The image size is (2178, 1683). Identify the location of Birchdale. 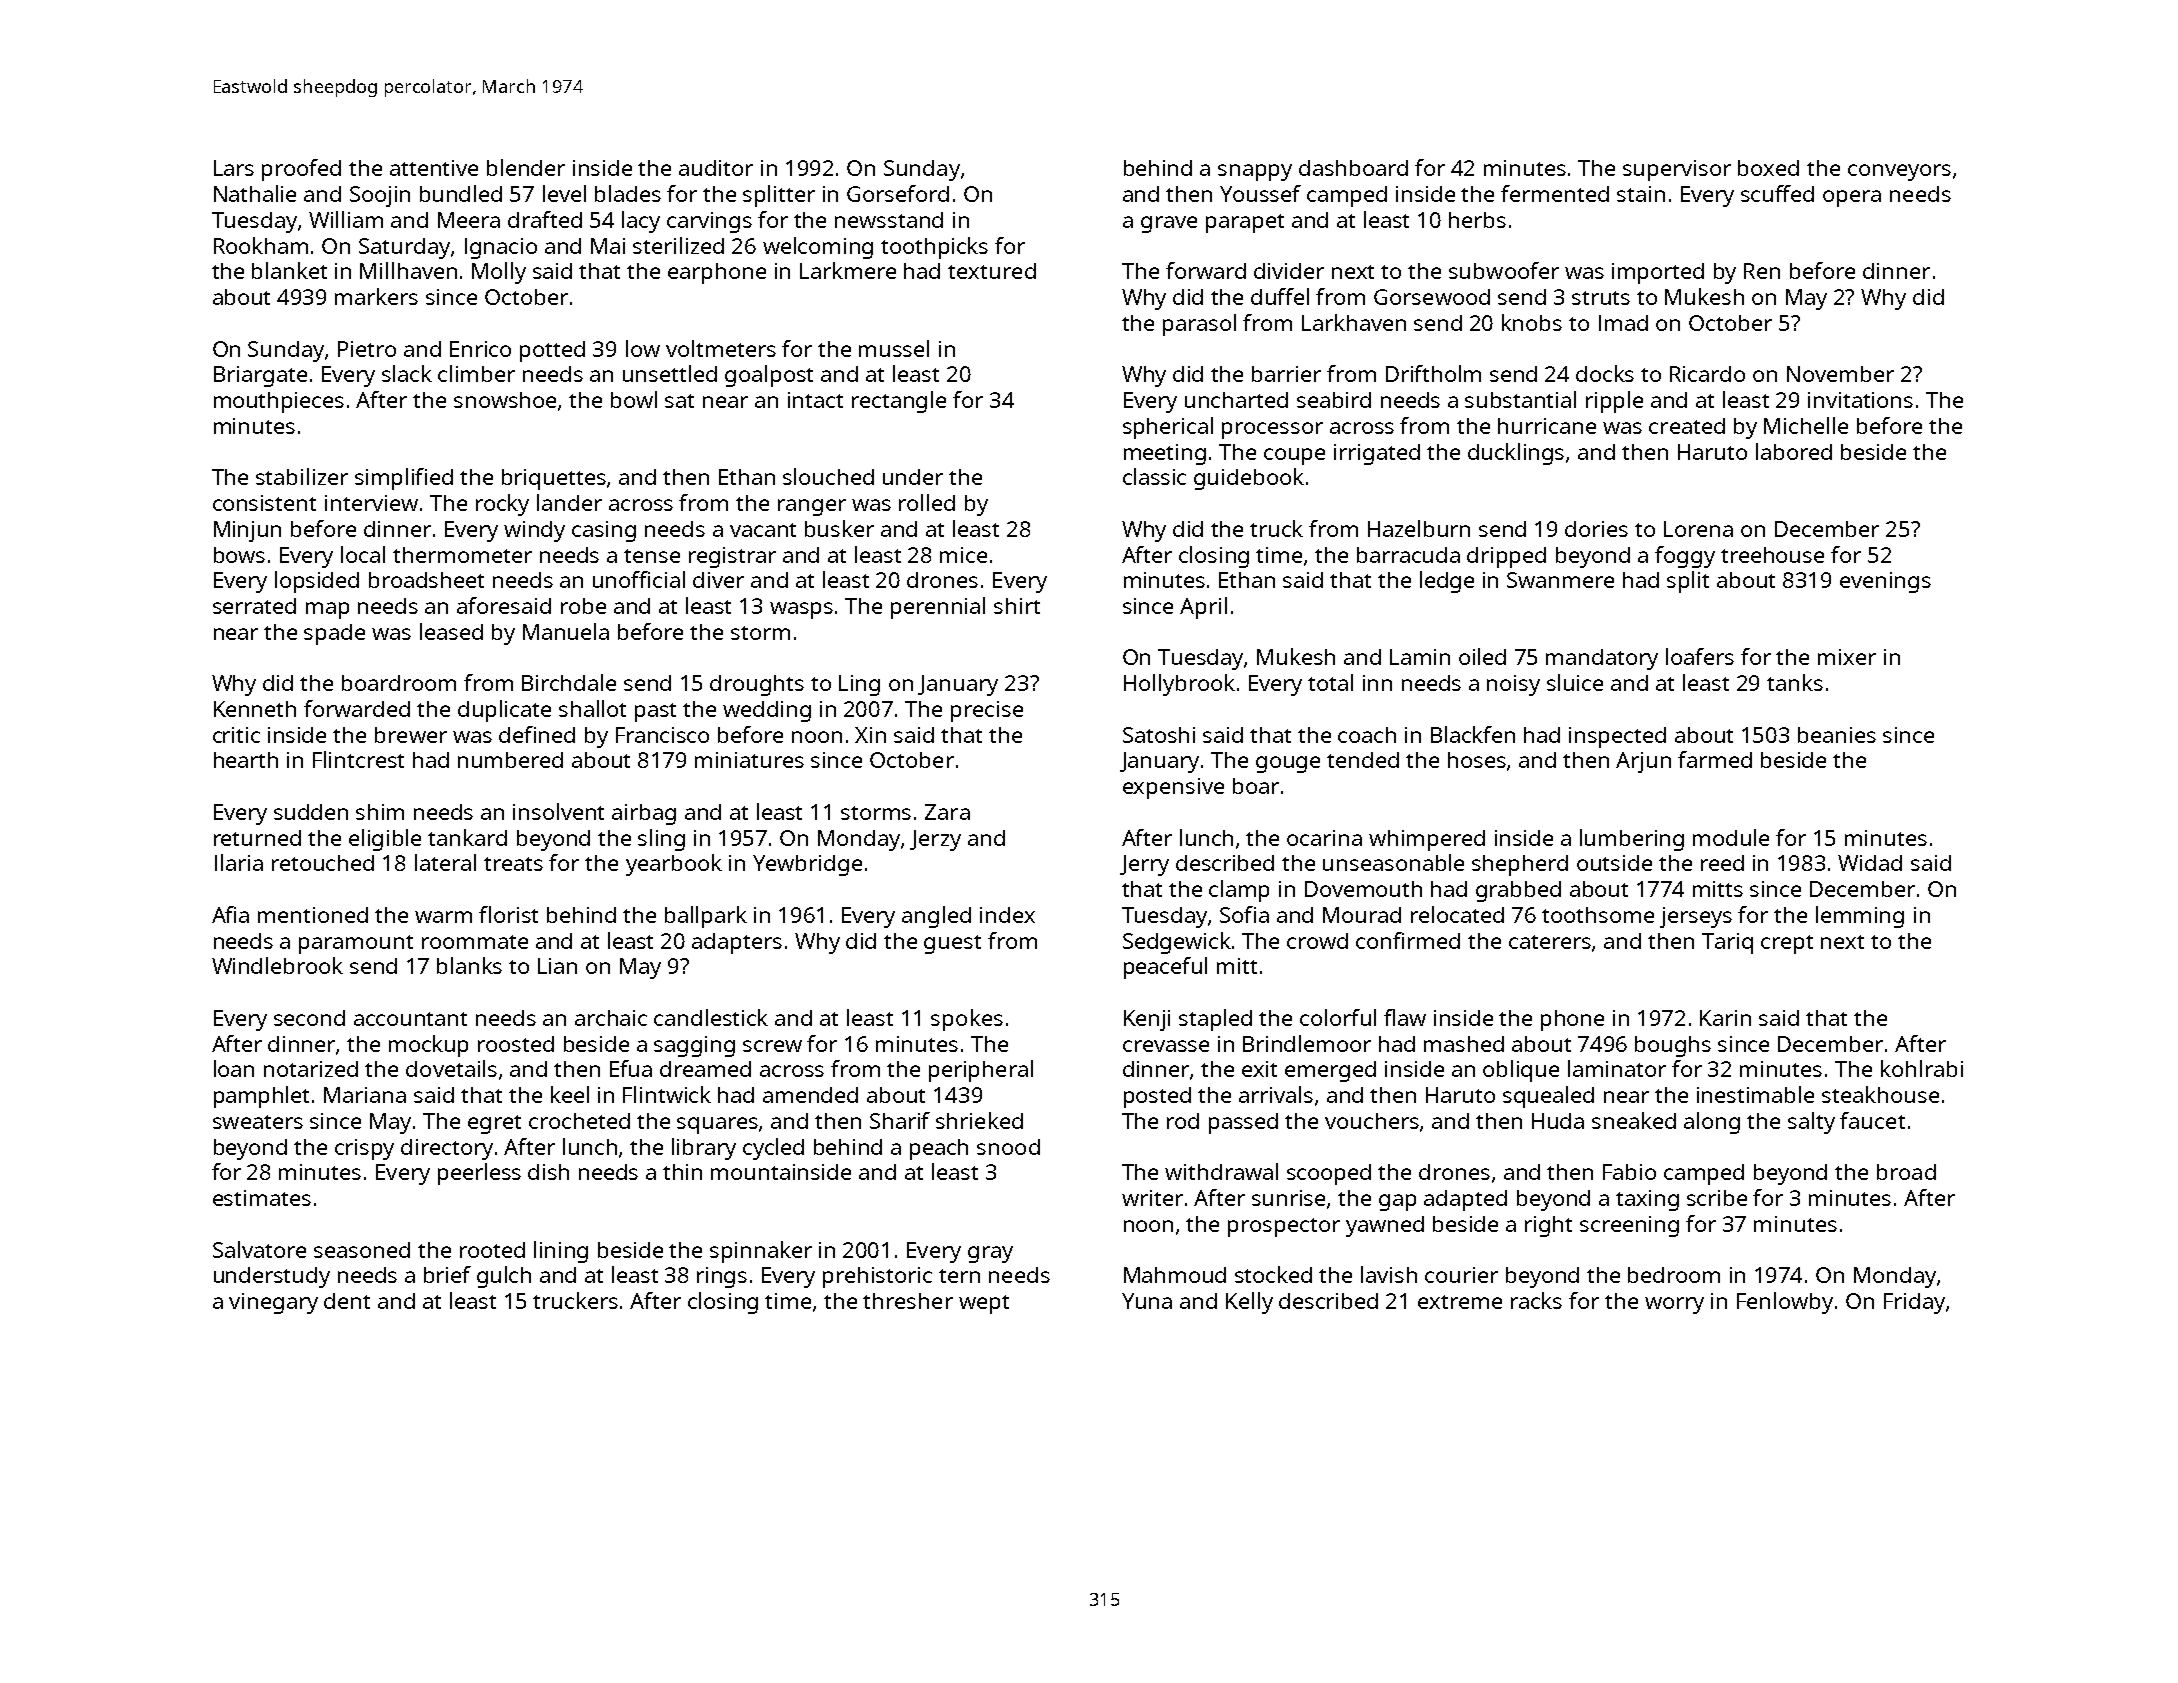
(569, 682).
